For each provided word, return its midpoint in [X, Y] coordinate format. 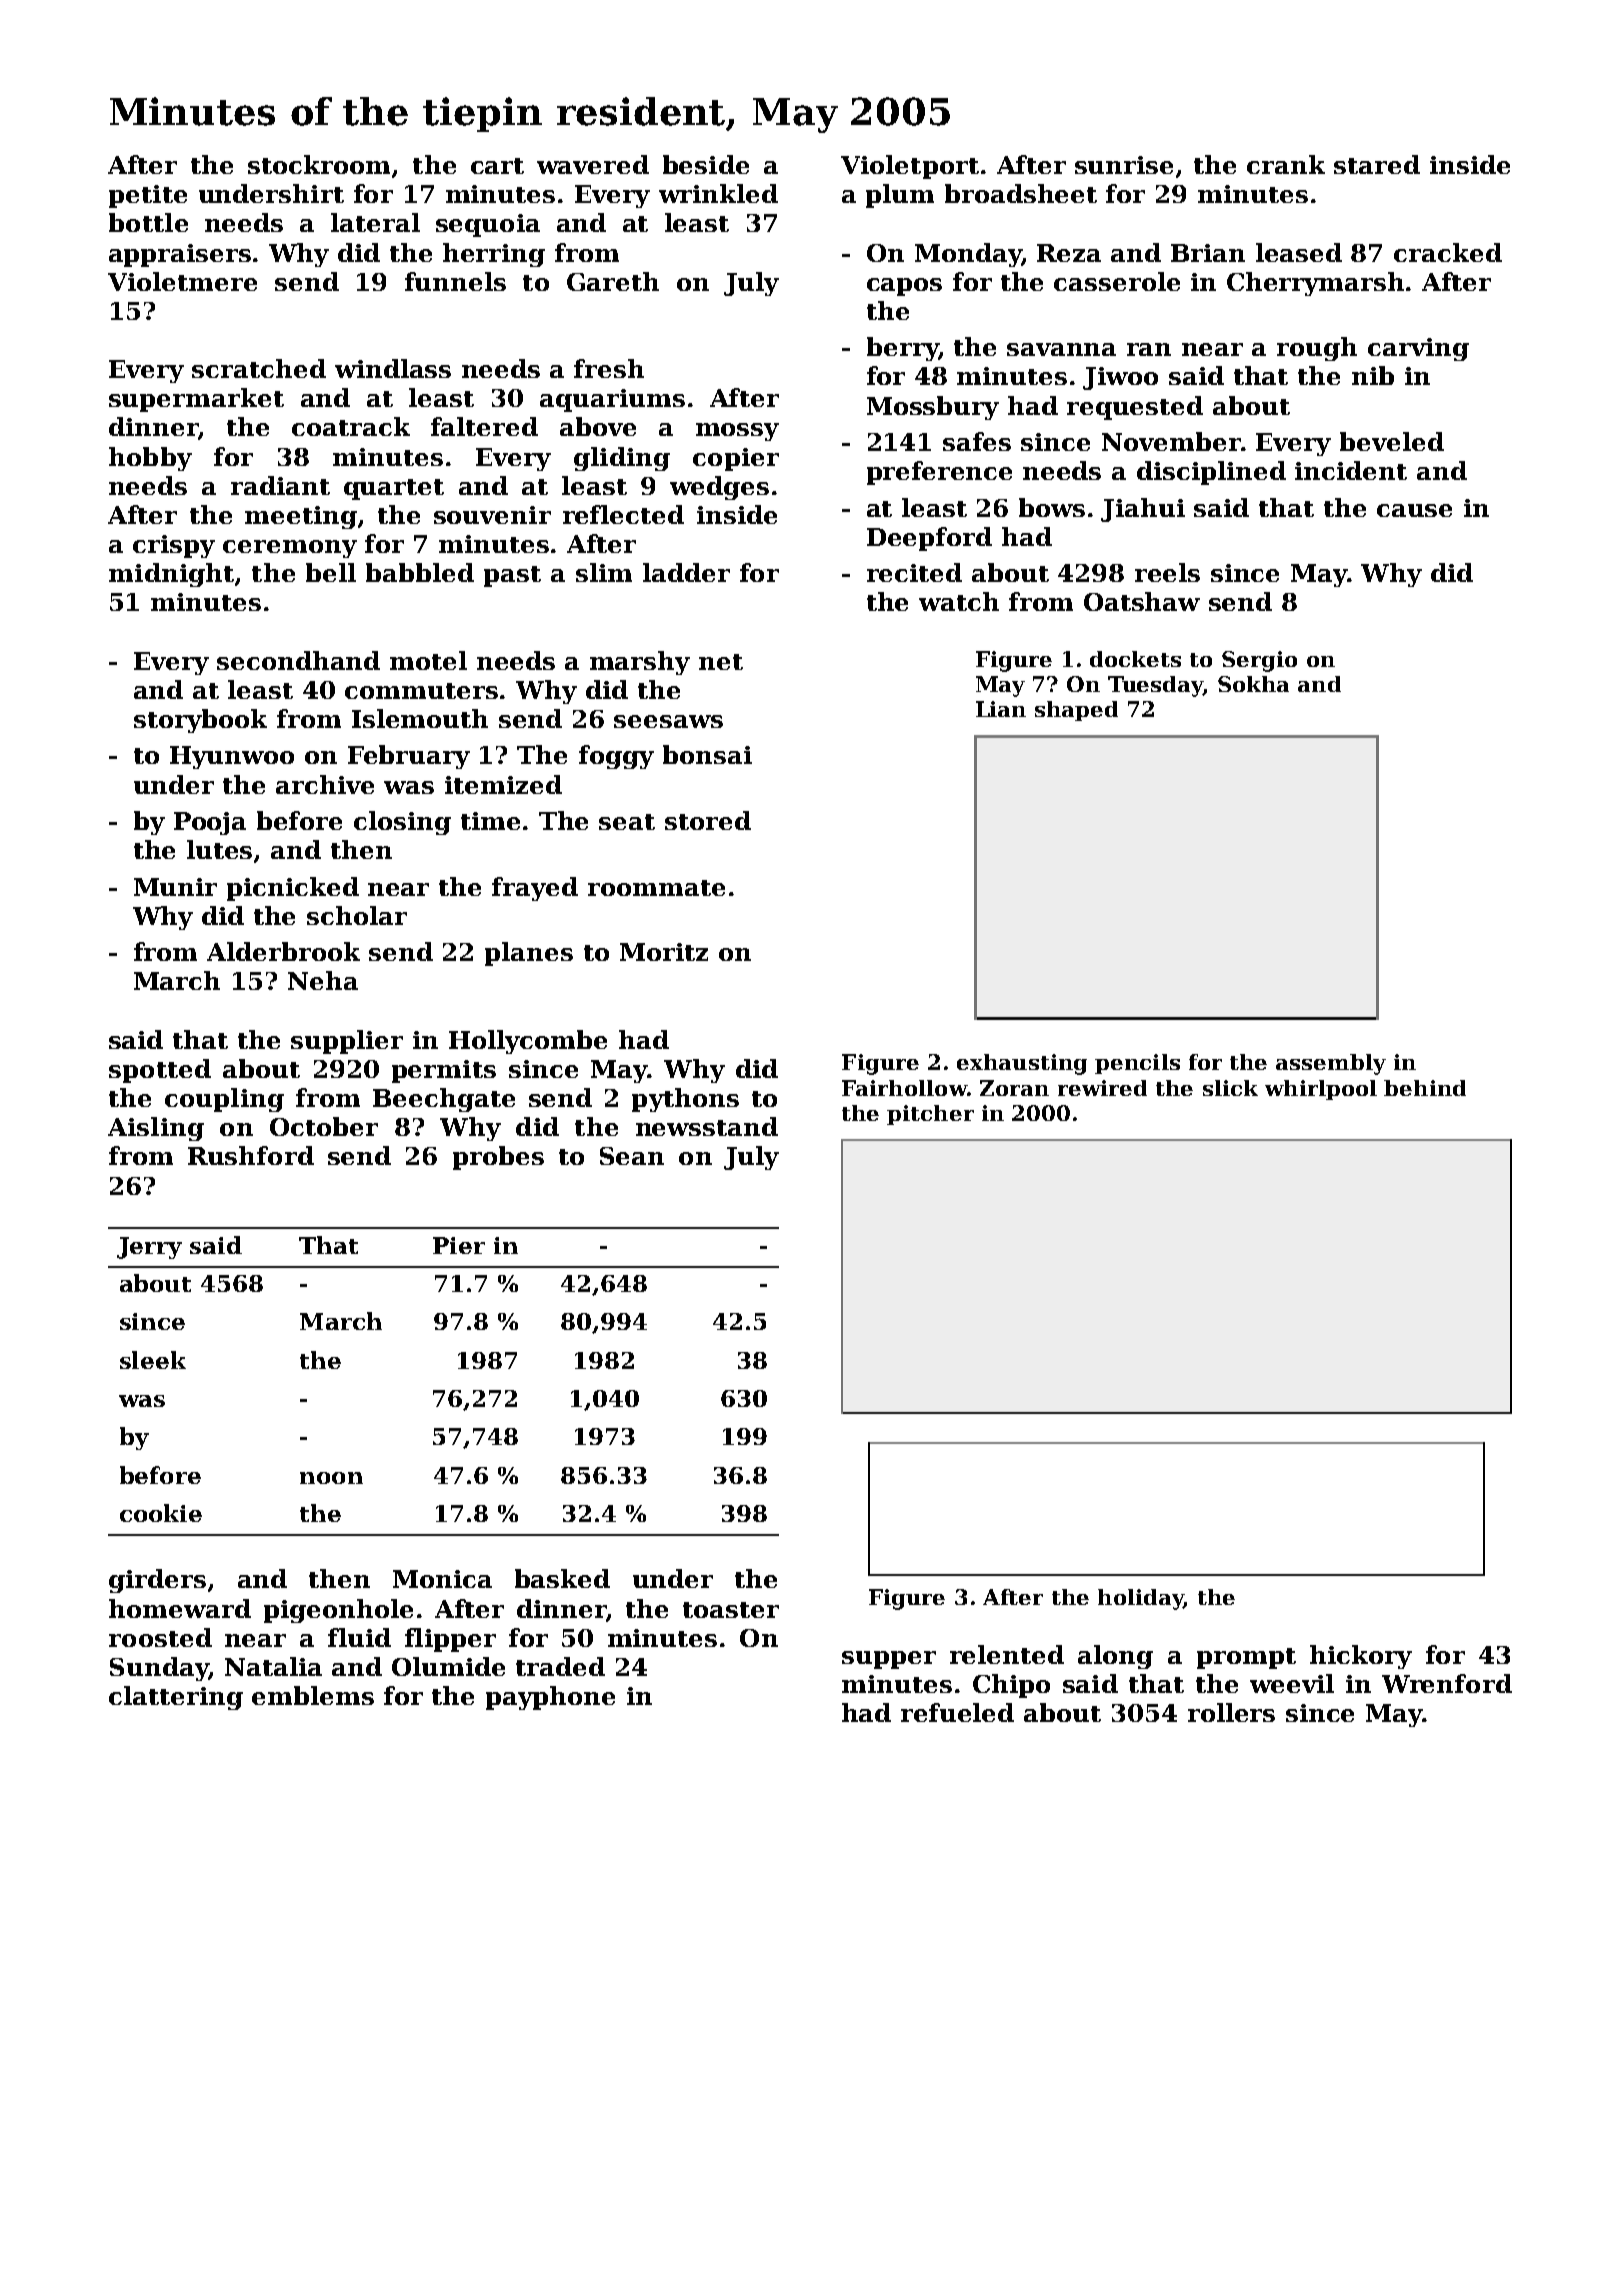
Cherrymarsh [1315, 284]
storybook [200, 721]
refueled [957, 1712]
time [490, 821]
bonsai [707, 754]
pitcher [930, 1115]
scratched [259, 368]
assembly [1331, 1064]
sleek [153, 1360]
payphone [550, 1698]
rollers [1231, 1712]
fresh [609, 368]
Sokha [1253, 684]
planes [529, 954]
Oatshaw [1142, 601]
